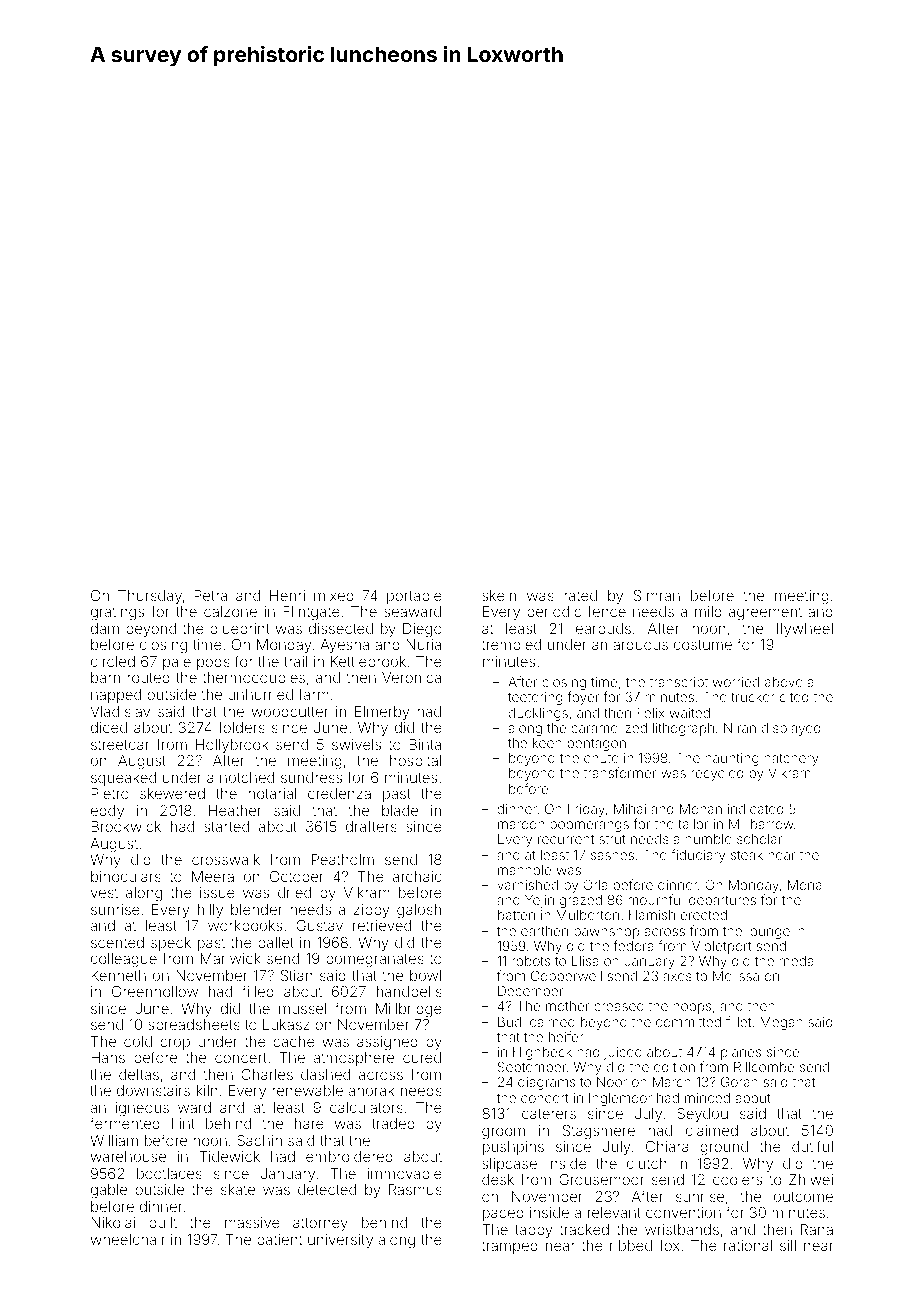 The width and height of the document is (924, 1308). I want to click on steak, so click(747, 855).
